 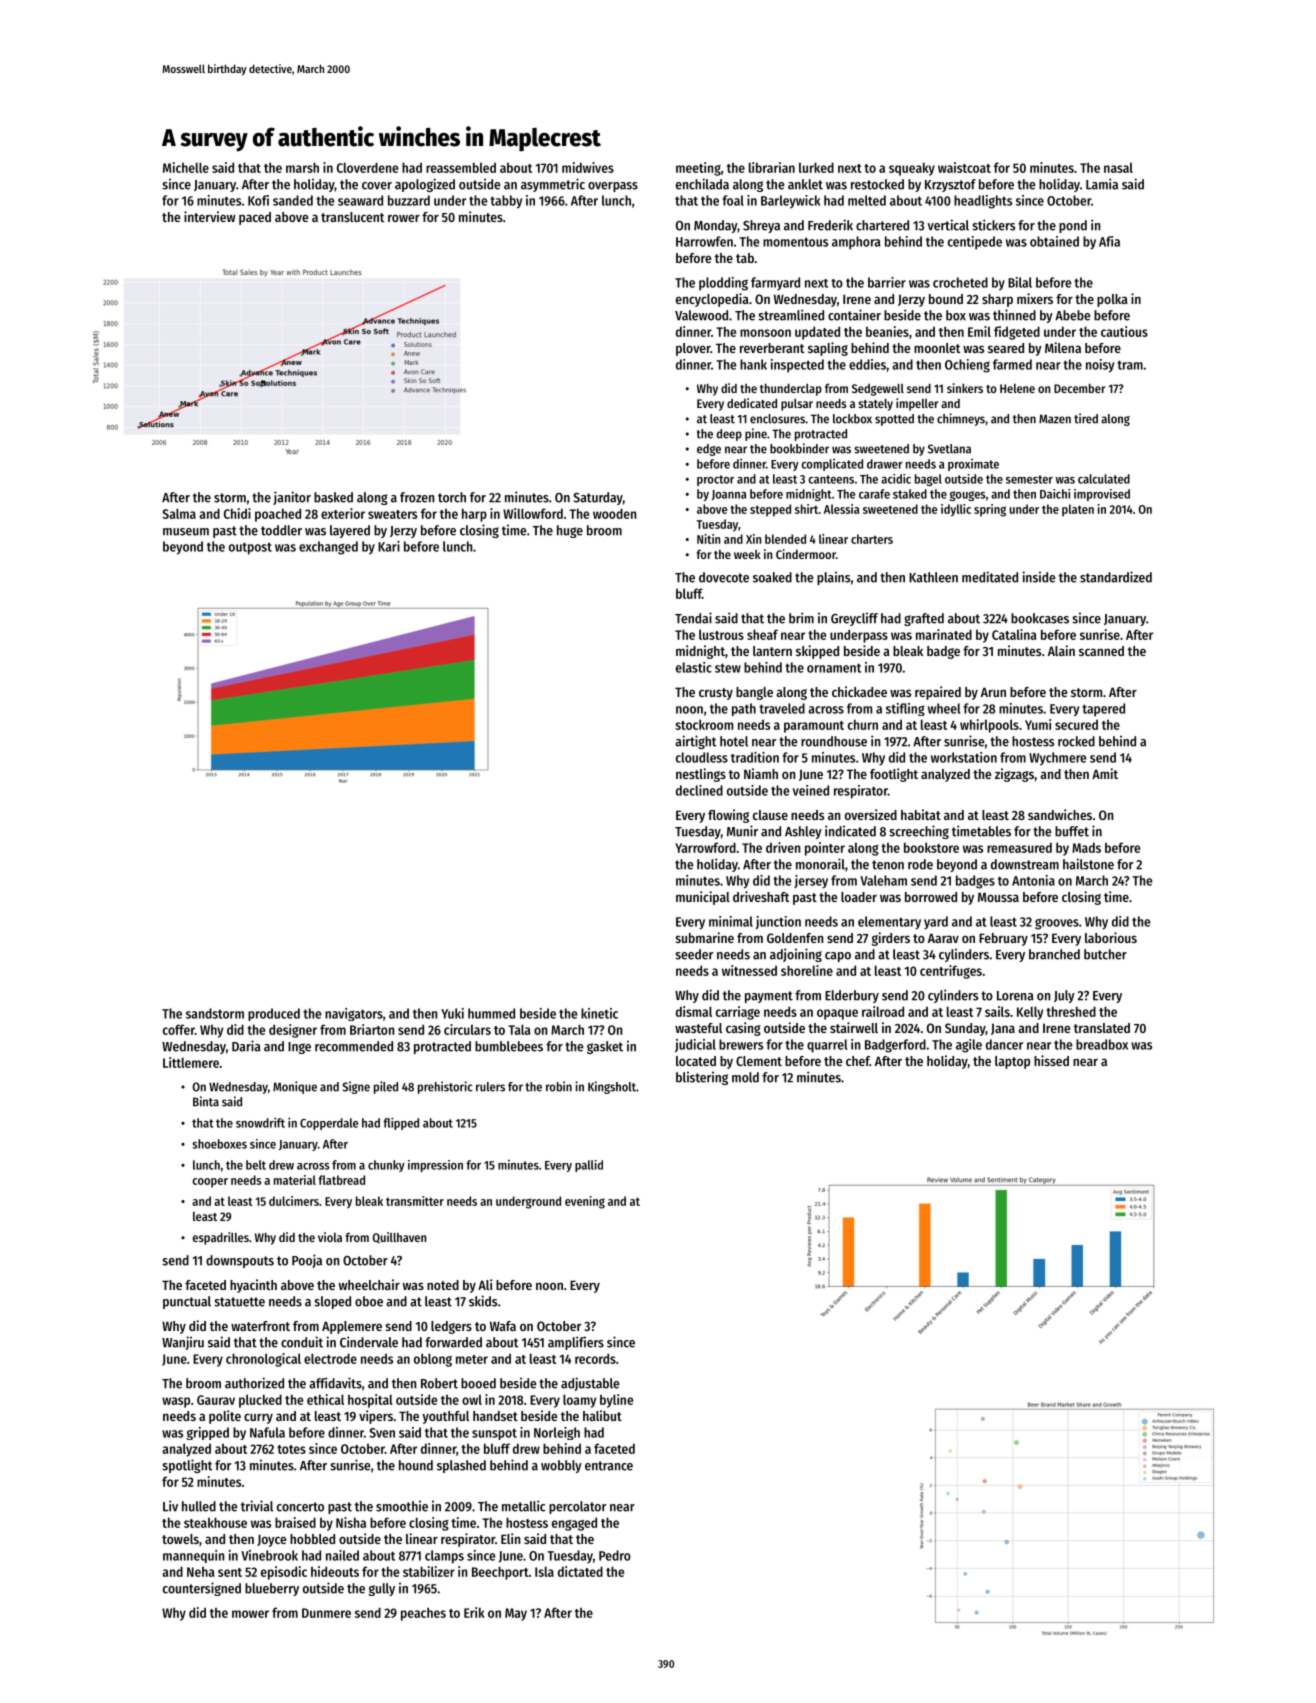 I want to click on nailed, so click(x=342, y=1555).
